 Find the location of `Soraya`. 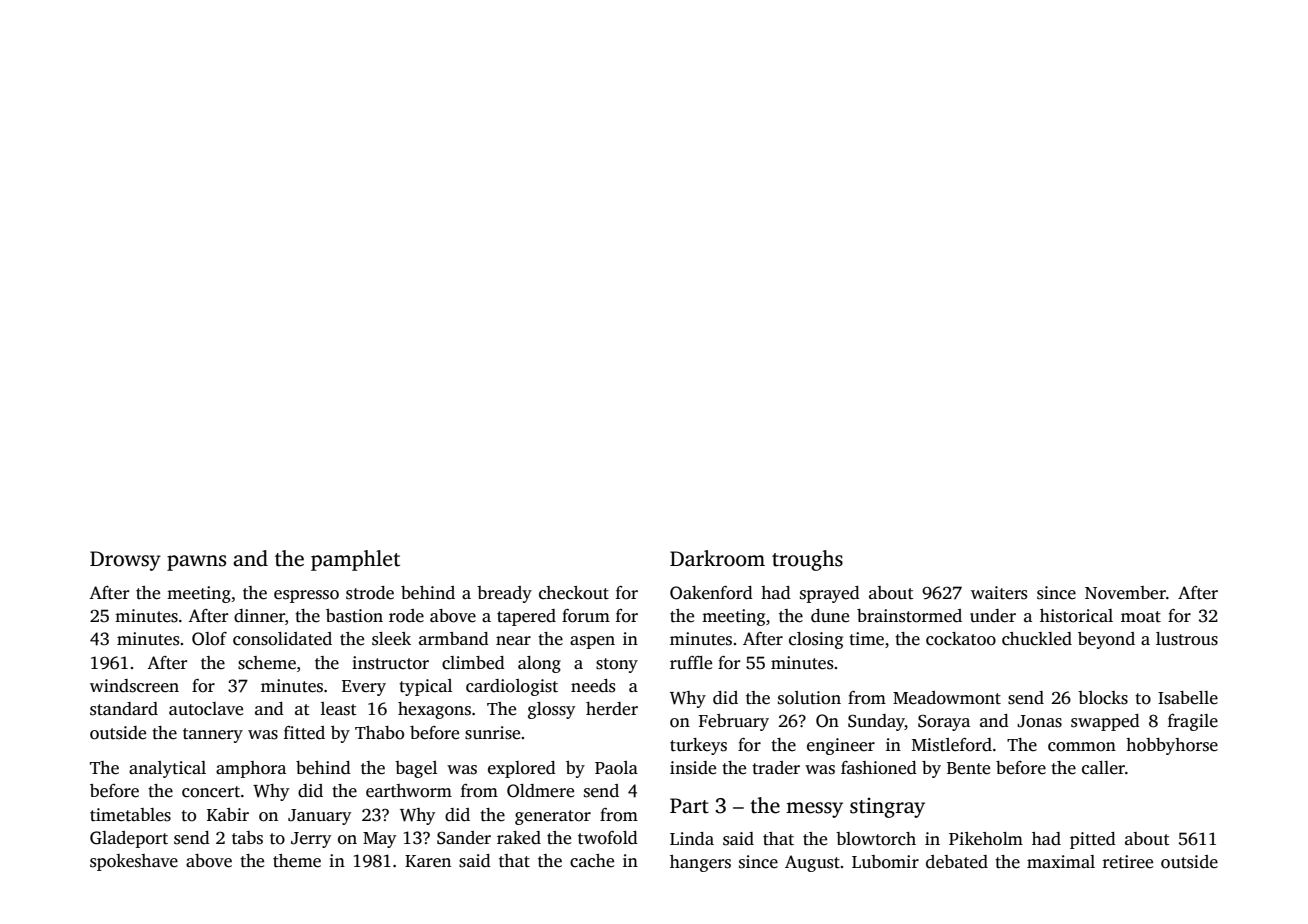

Soraya is located at coordinates (944, 723).
